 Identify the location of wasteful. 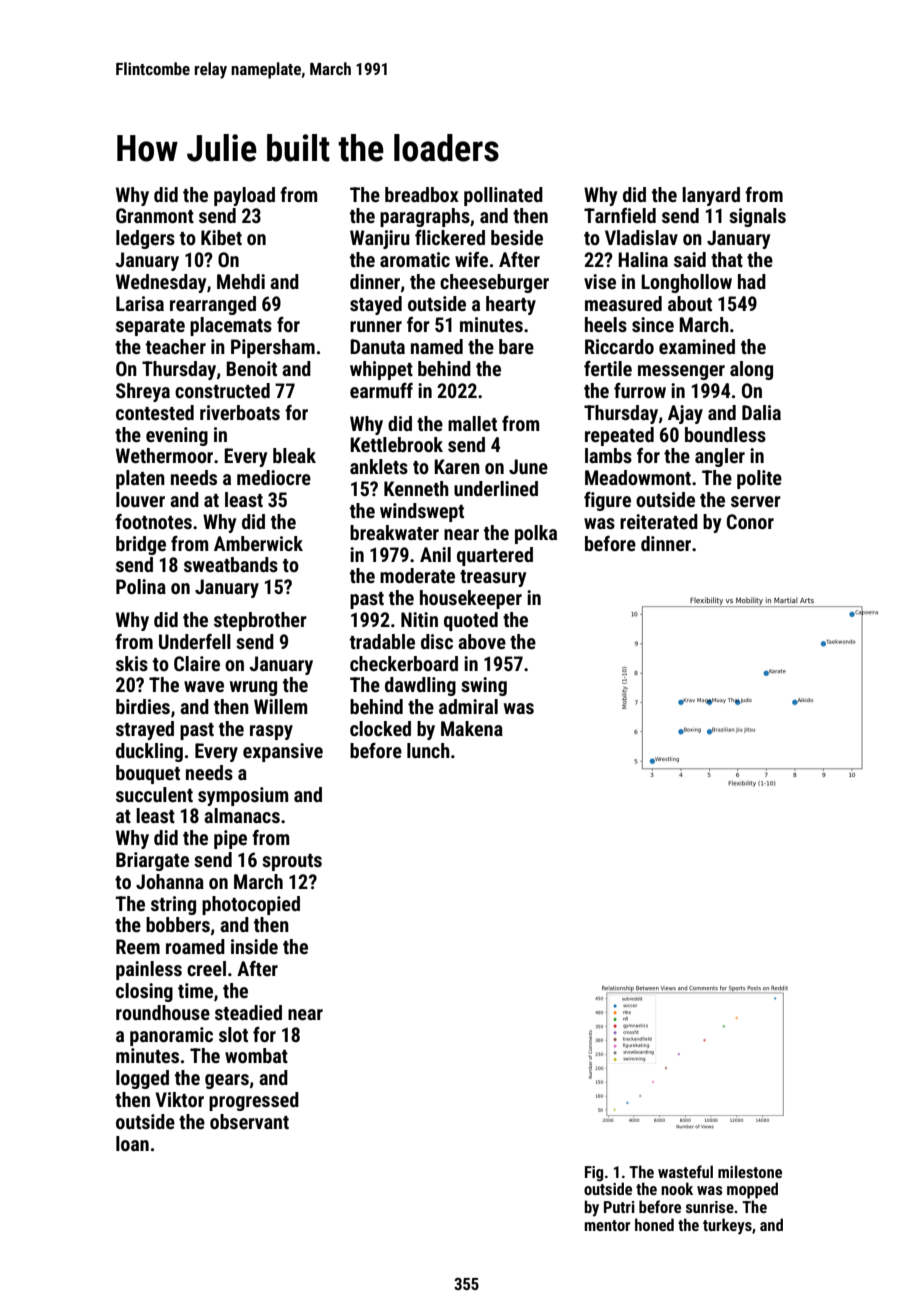
(685, 1171).
